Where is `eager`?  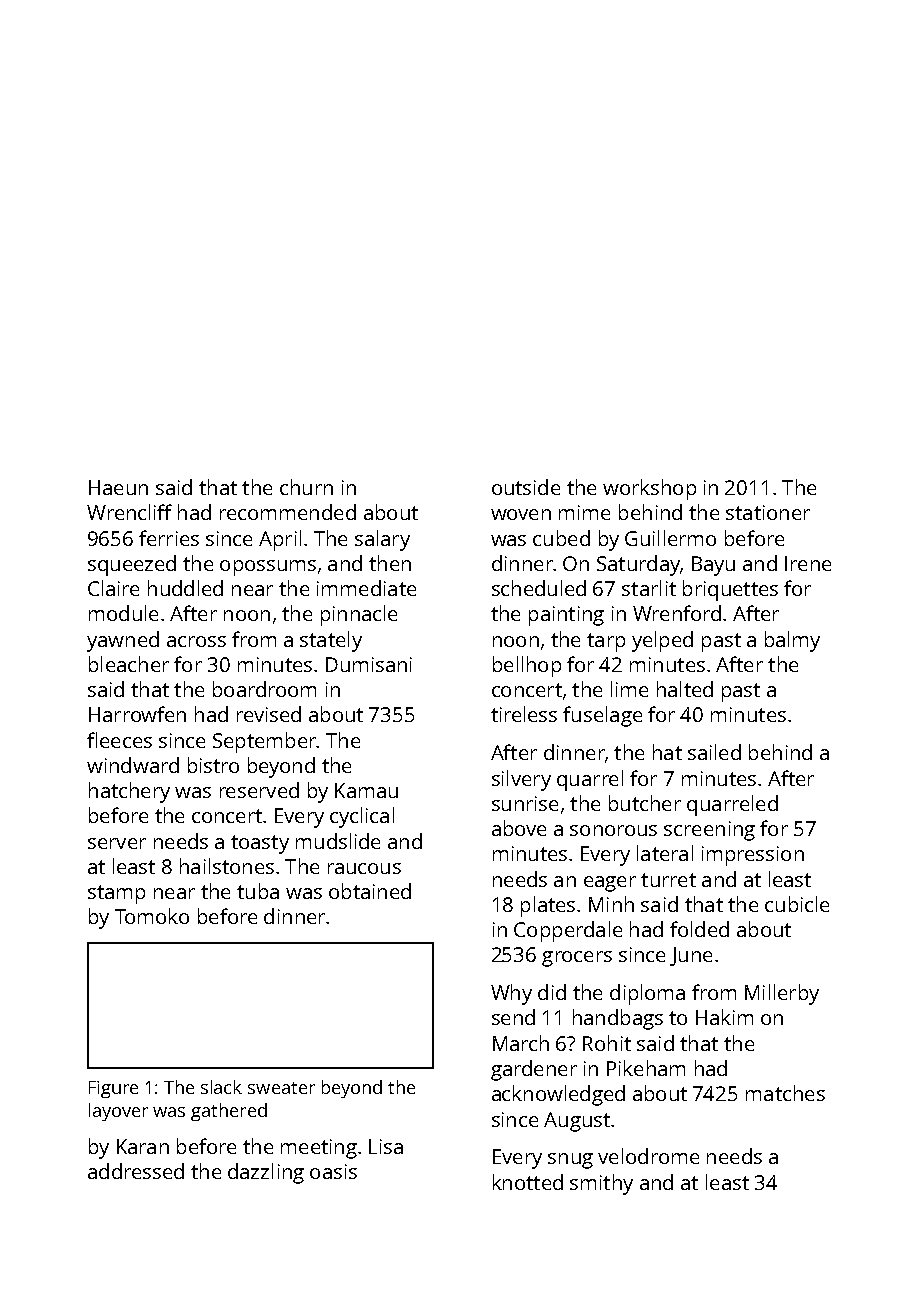
eager is located at coordinates (610, 884).
